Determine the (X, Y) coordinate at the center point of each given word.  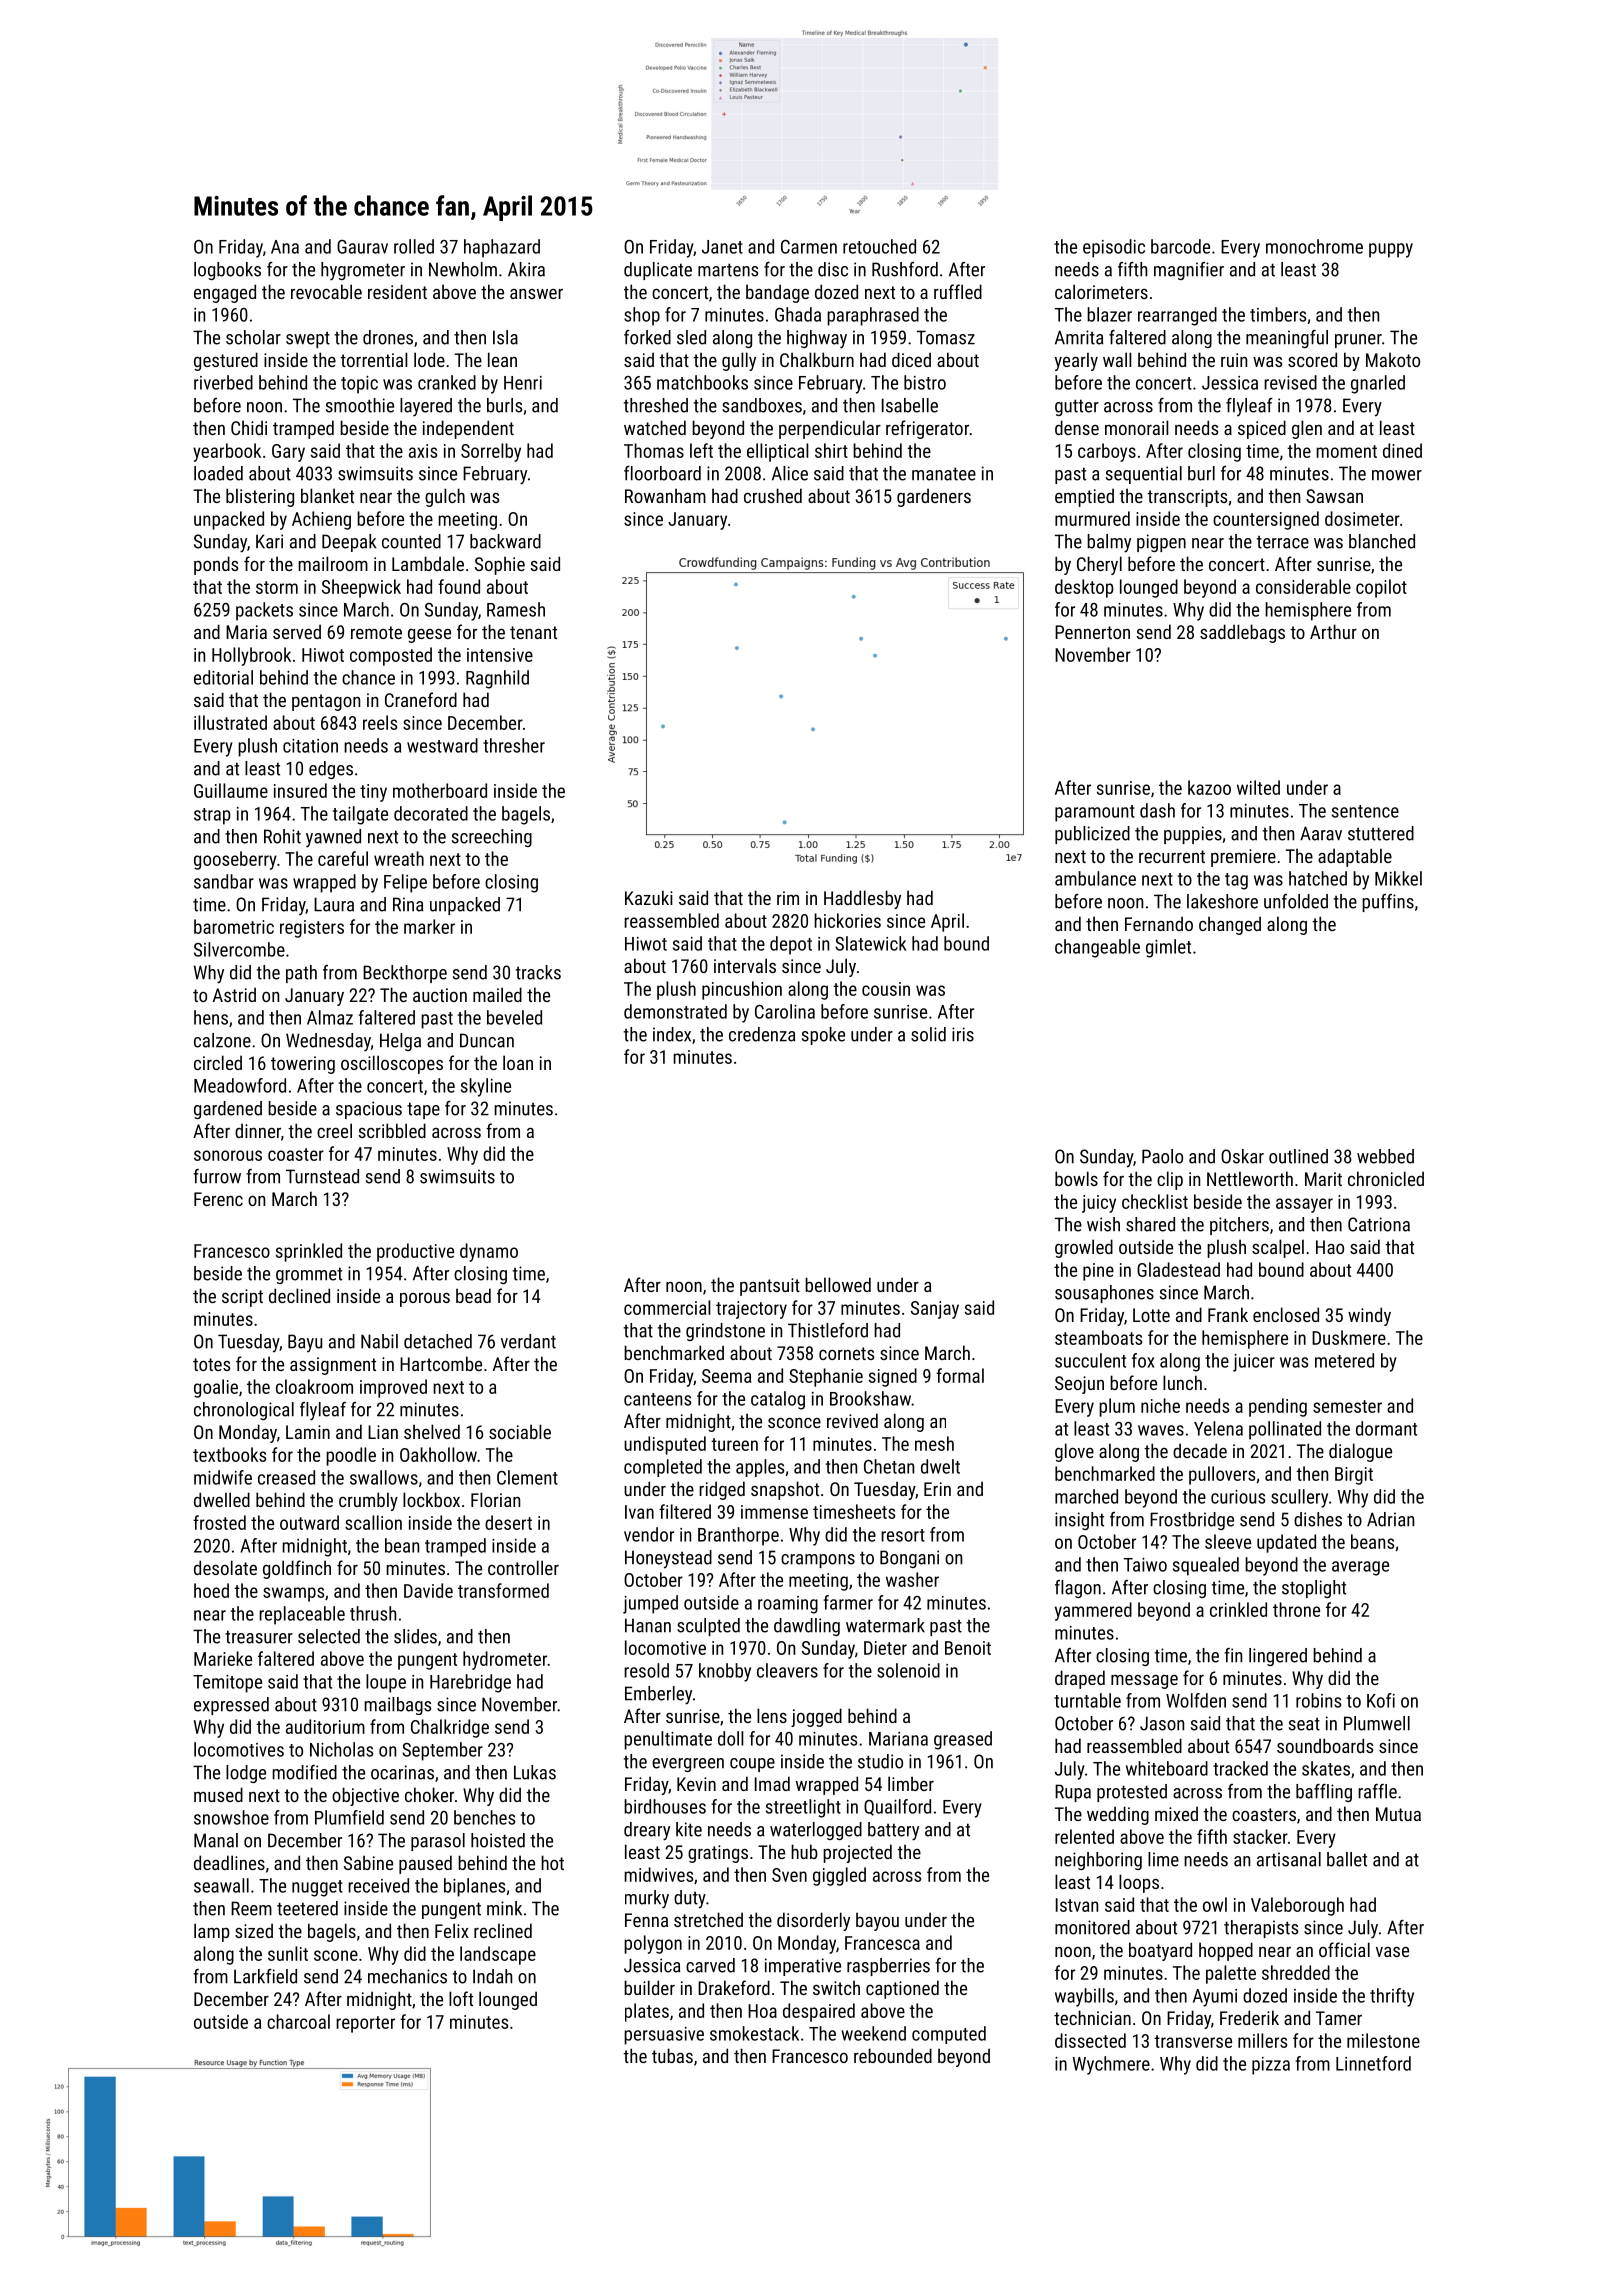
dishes (1318, 1519)
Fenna (646, 1920)
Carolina (785, 1011)
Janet (722, 247)
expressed (231, 1706)
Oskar (1242, 1156)
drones (388, 337)
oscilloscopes (392, 1064)
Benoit (968, 1648)
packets (264, 611)
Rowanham (665, 495)
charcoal (298, 2021)
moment (1346, 451)
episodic (1114, 248)
